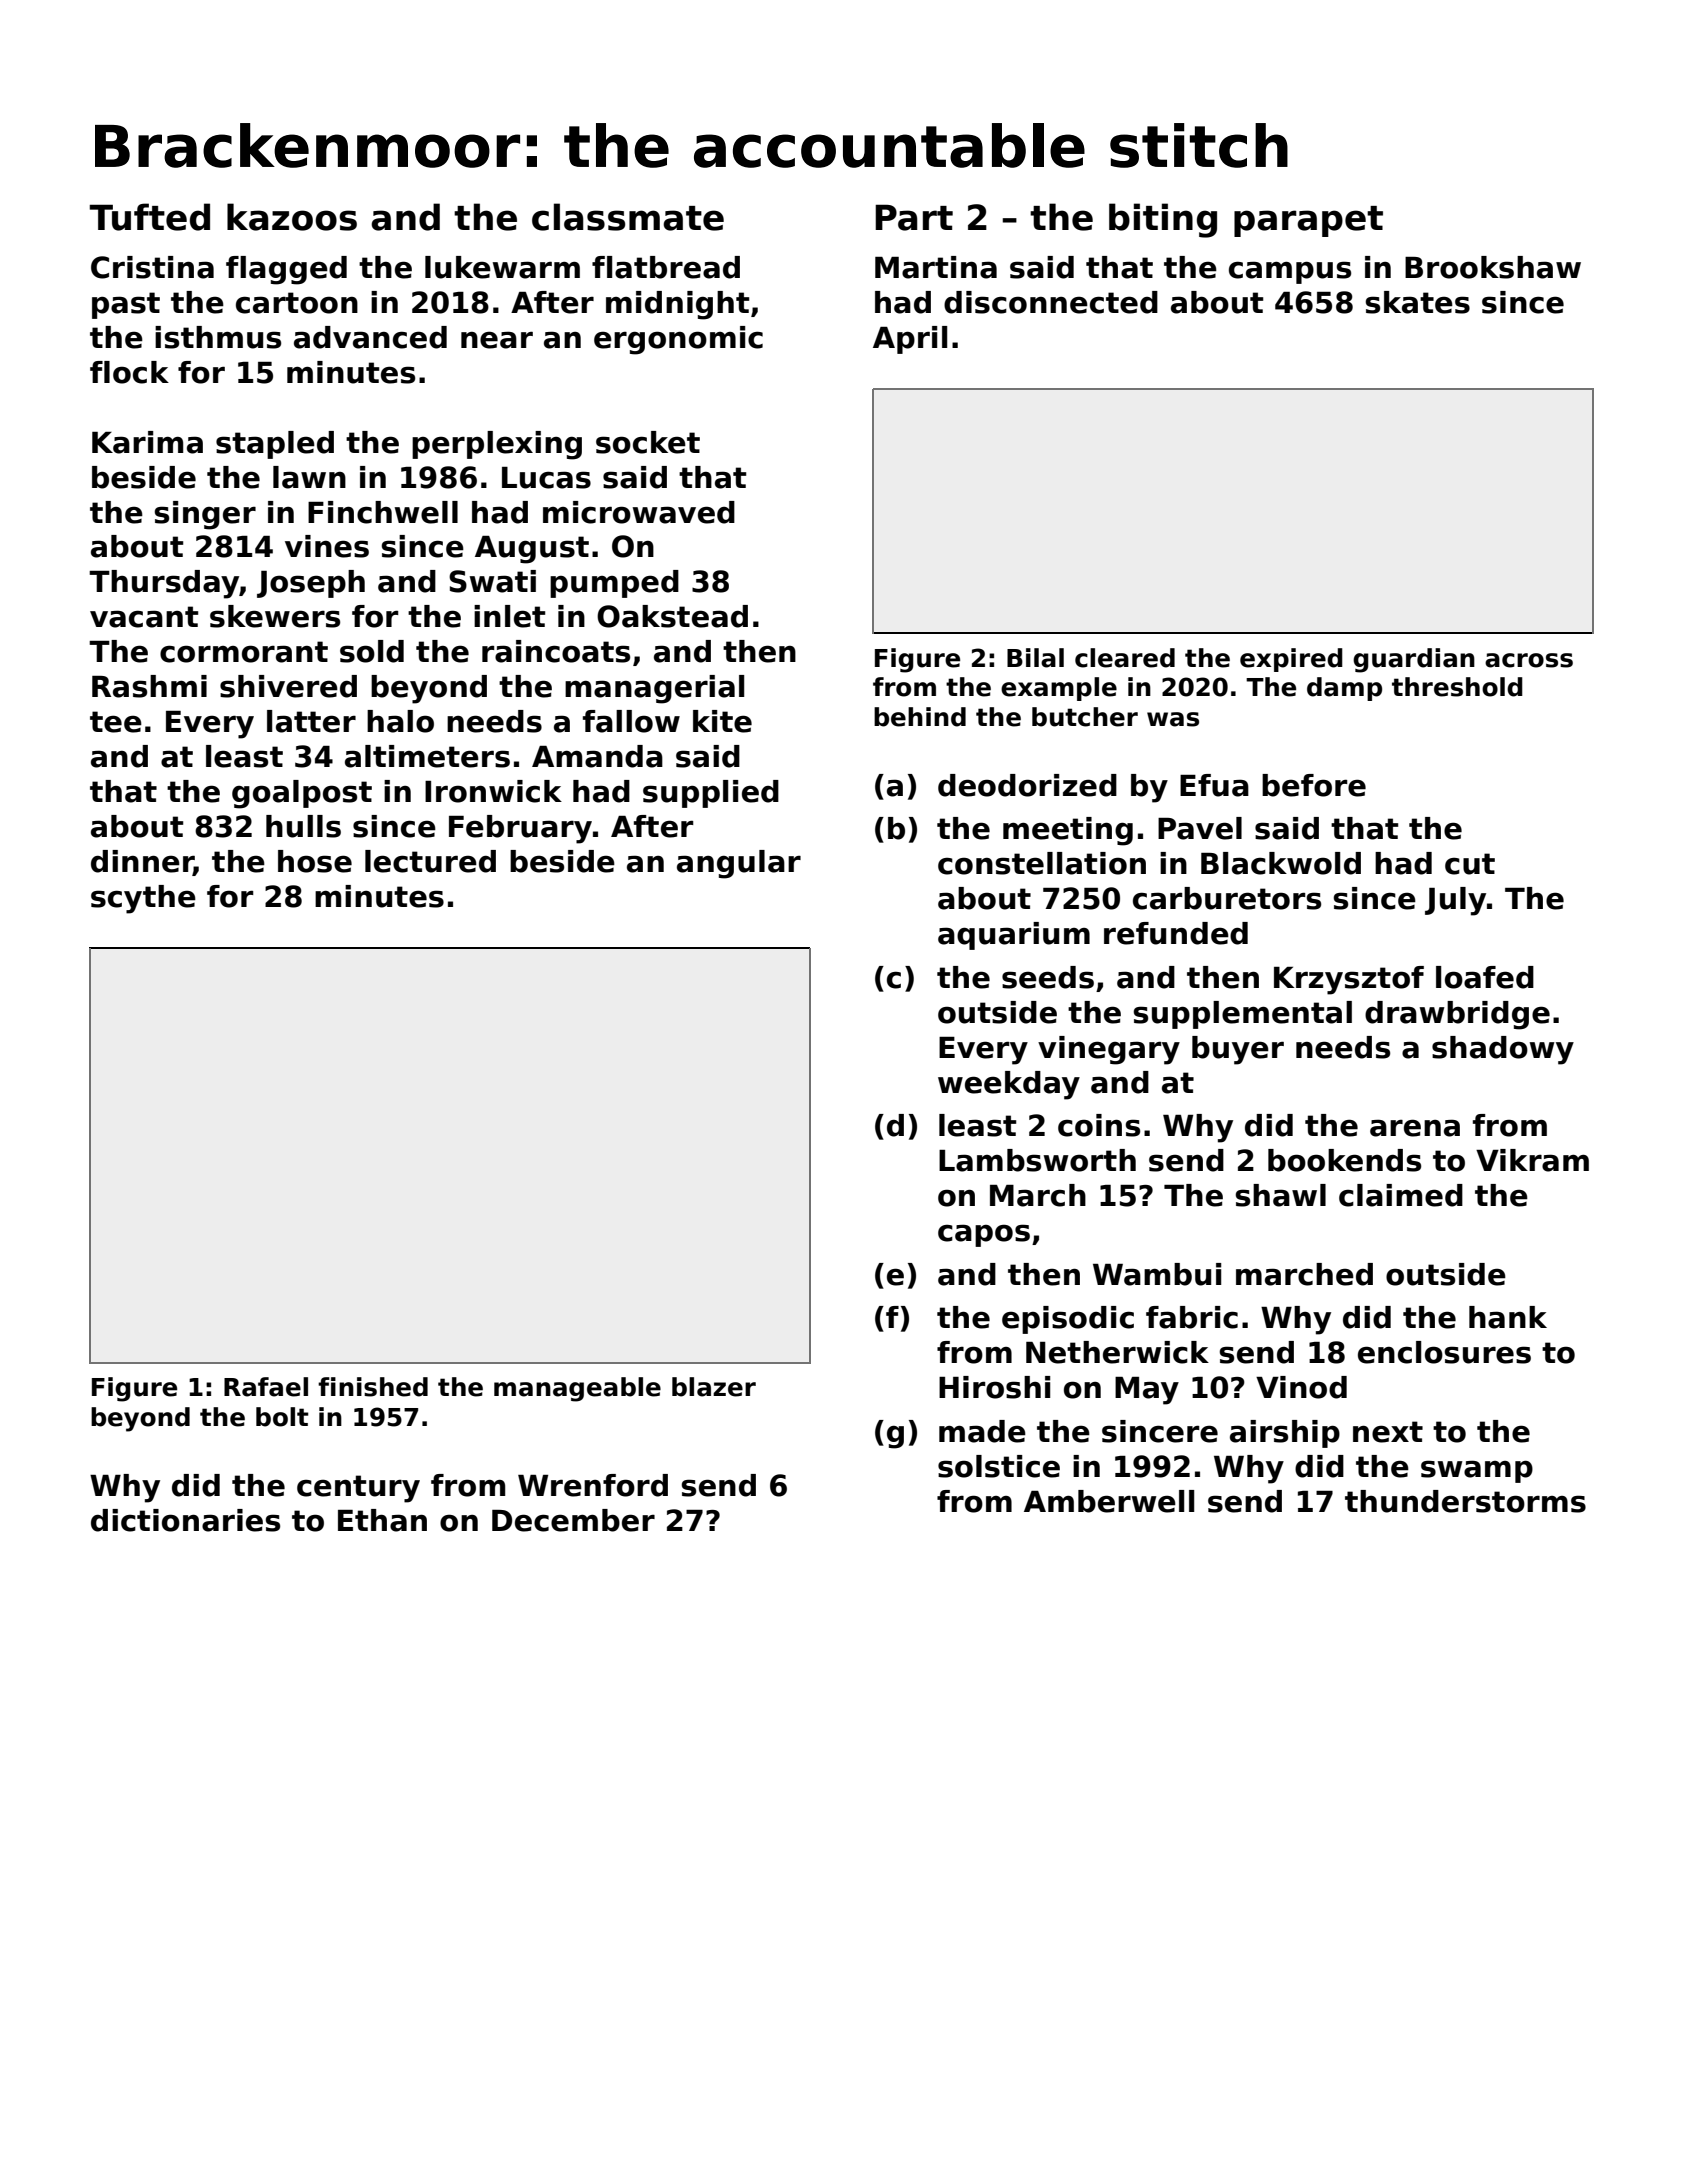 This page has width=1683, height=2178. Describe the element at coordinates (309, 477) in the page. I see `lawn` at that location.
